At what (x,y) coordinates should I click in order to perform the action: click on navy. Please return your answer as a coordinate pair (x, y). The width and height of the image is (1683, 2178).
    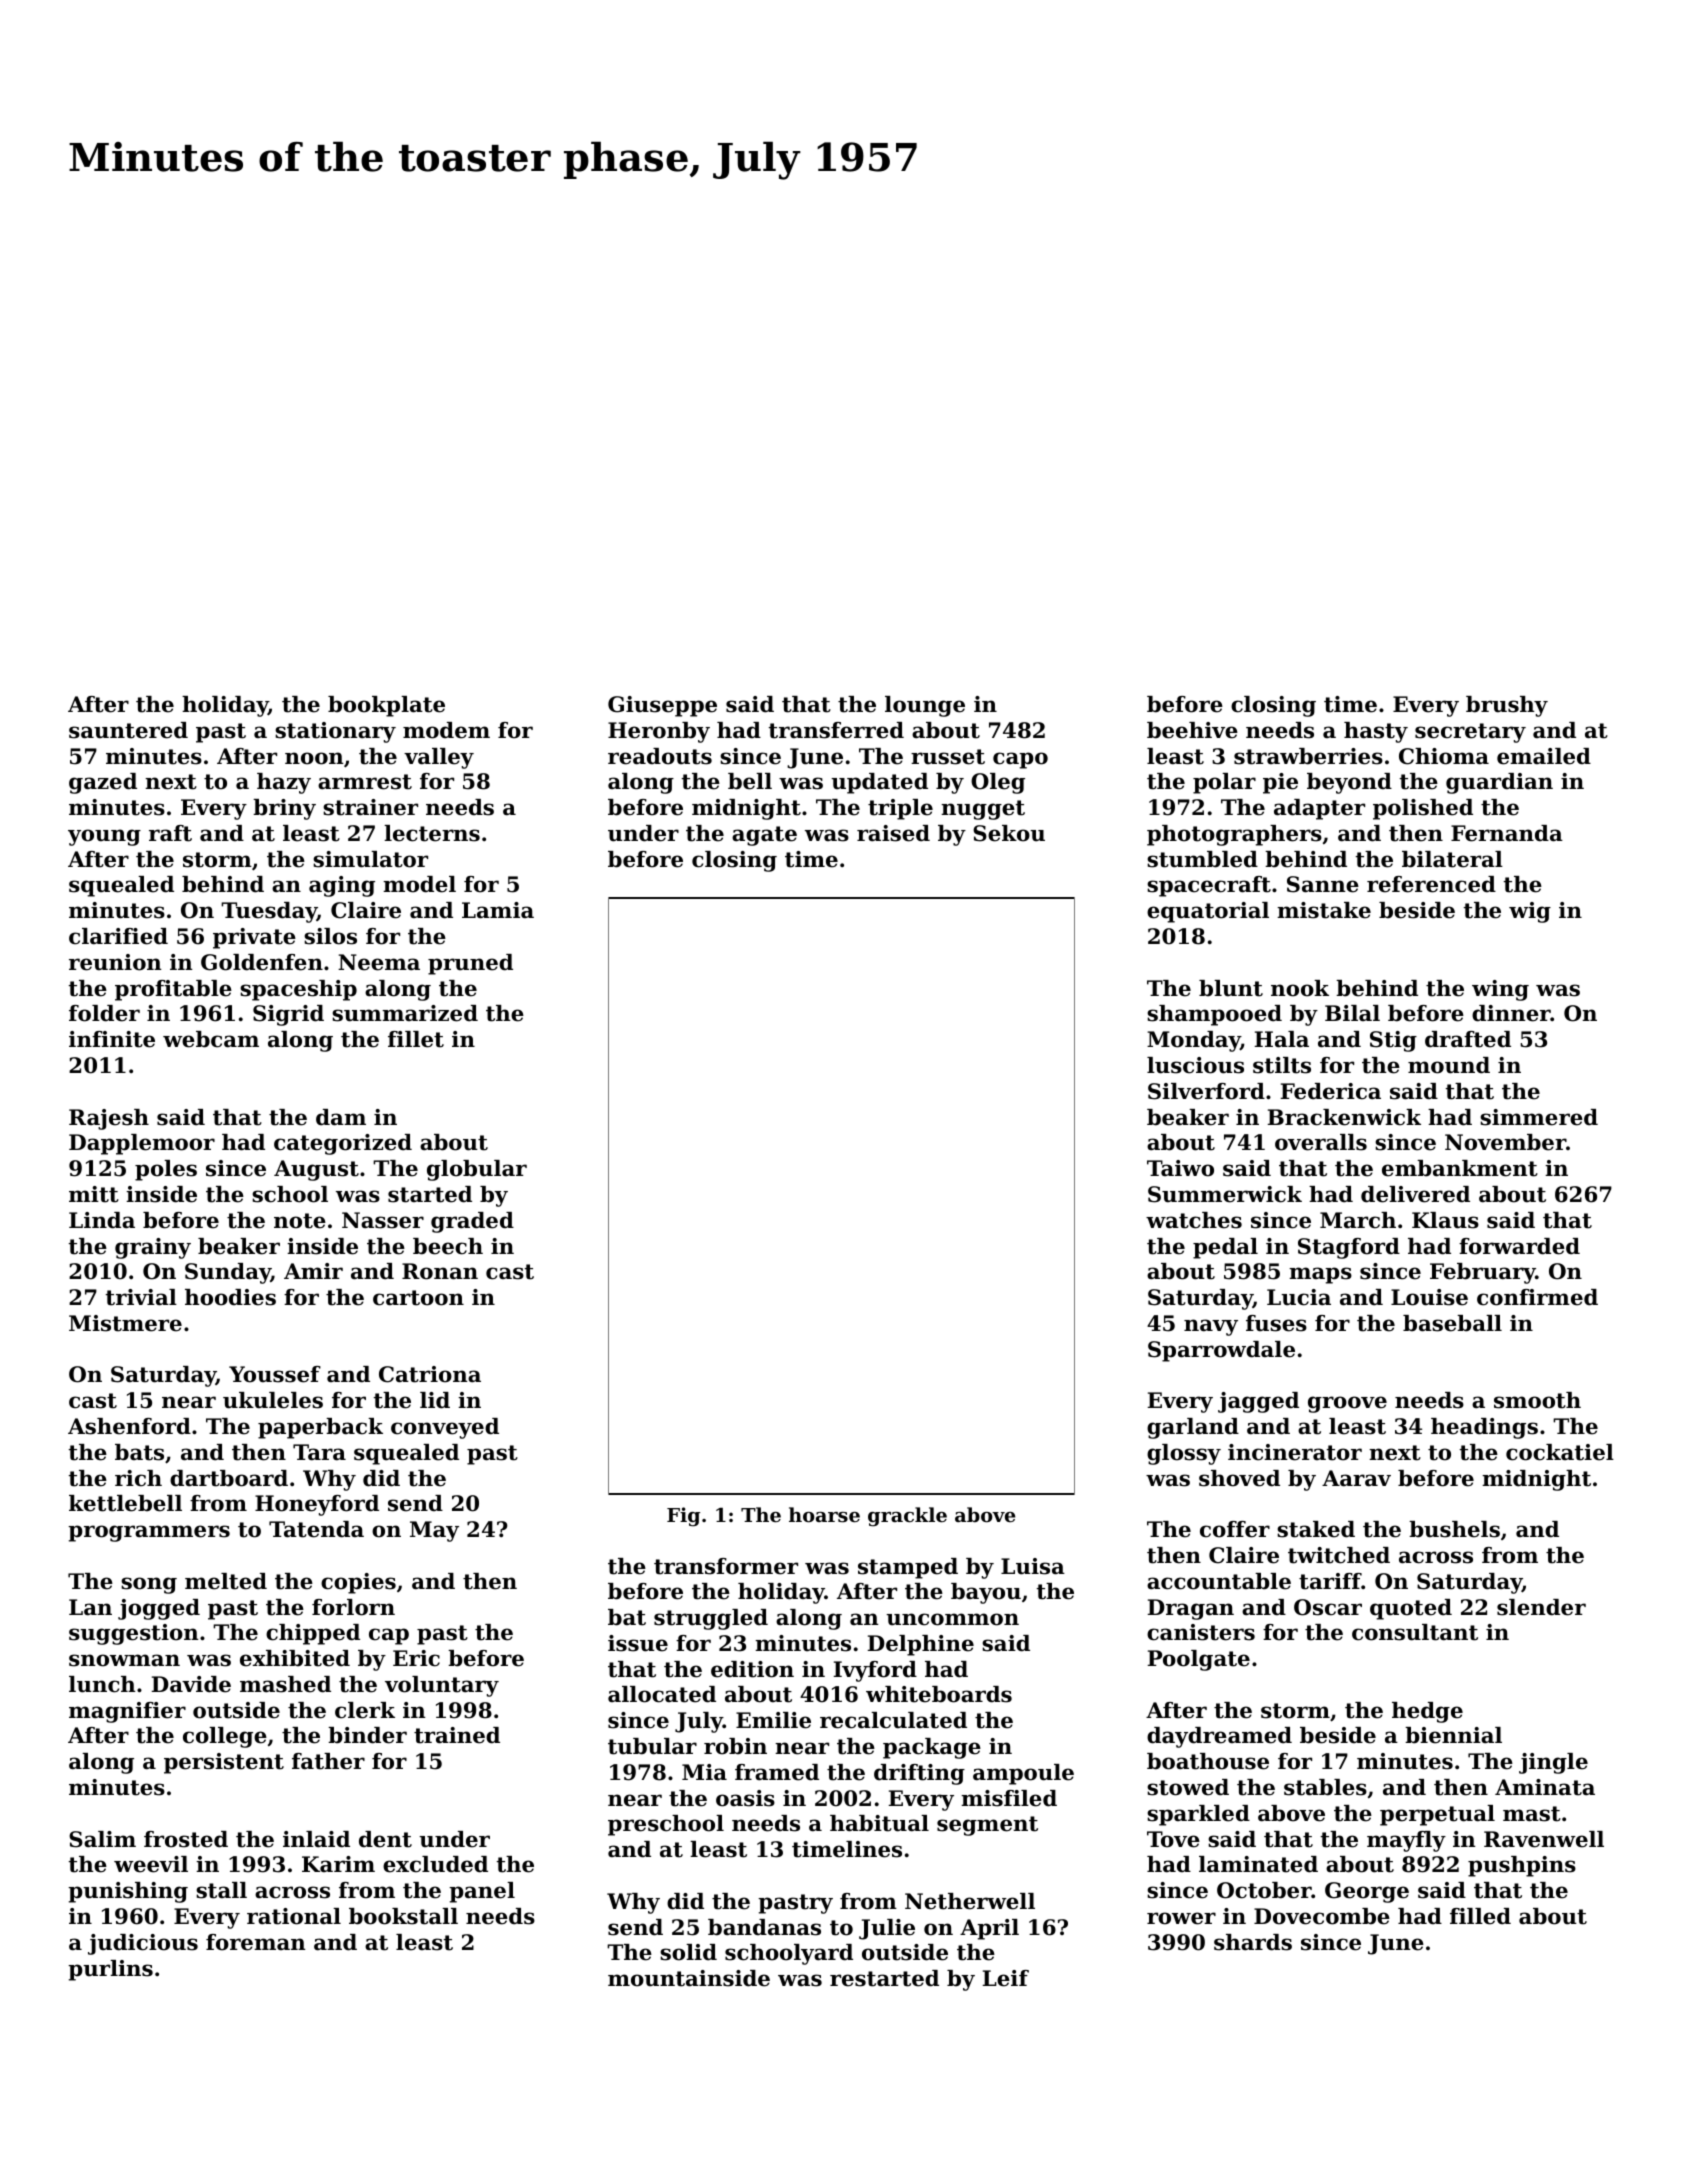
    Looking at the image, I should click on (1211, 1327).
